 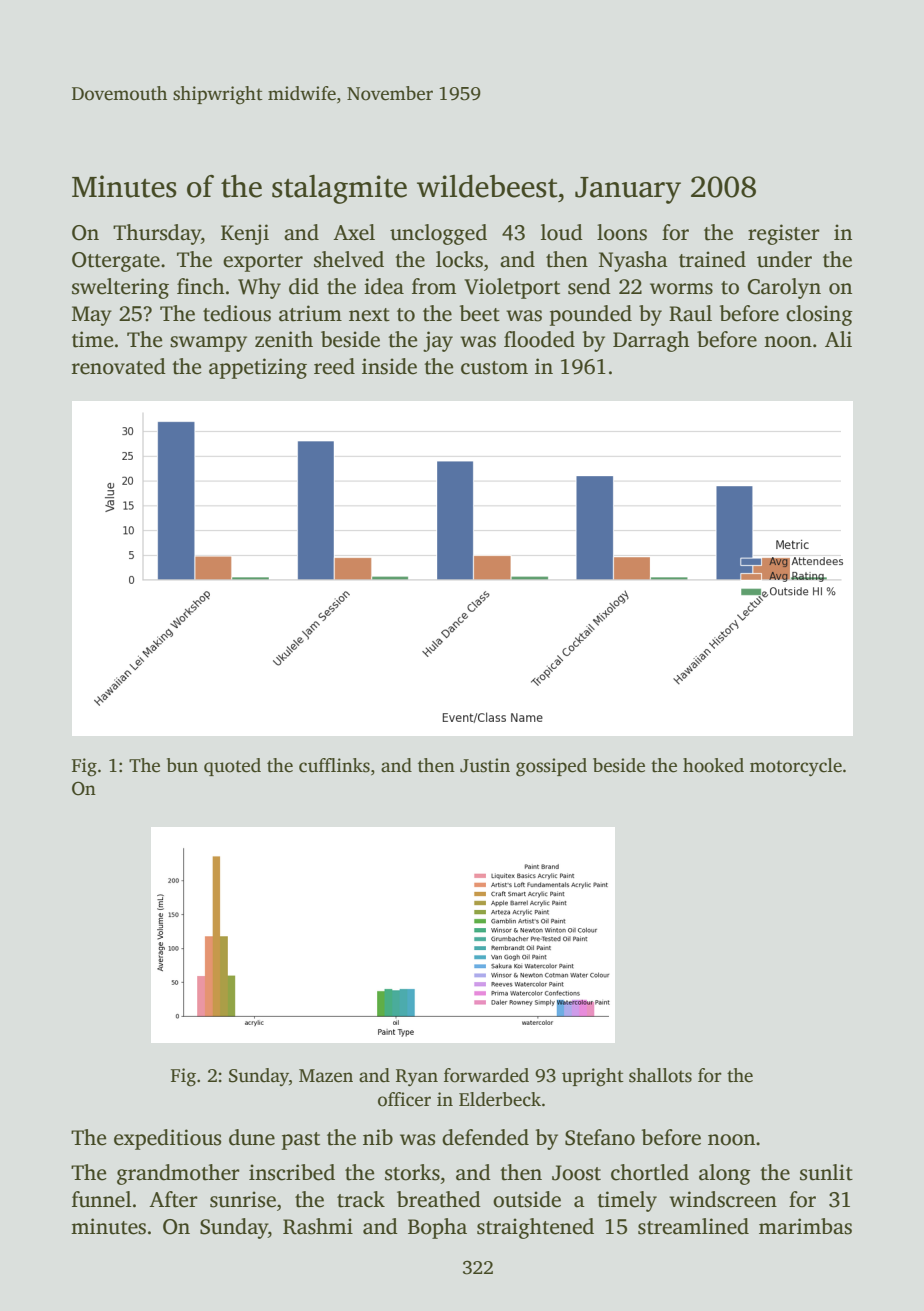 I want to click on closing, so click(x=819, y=315).
